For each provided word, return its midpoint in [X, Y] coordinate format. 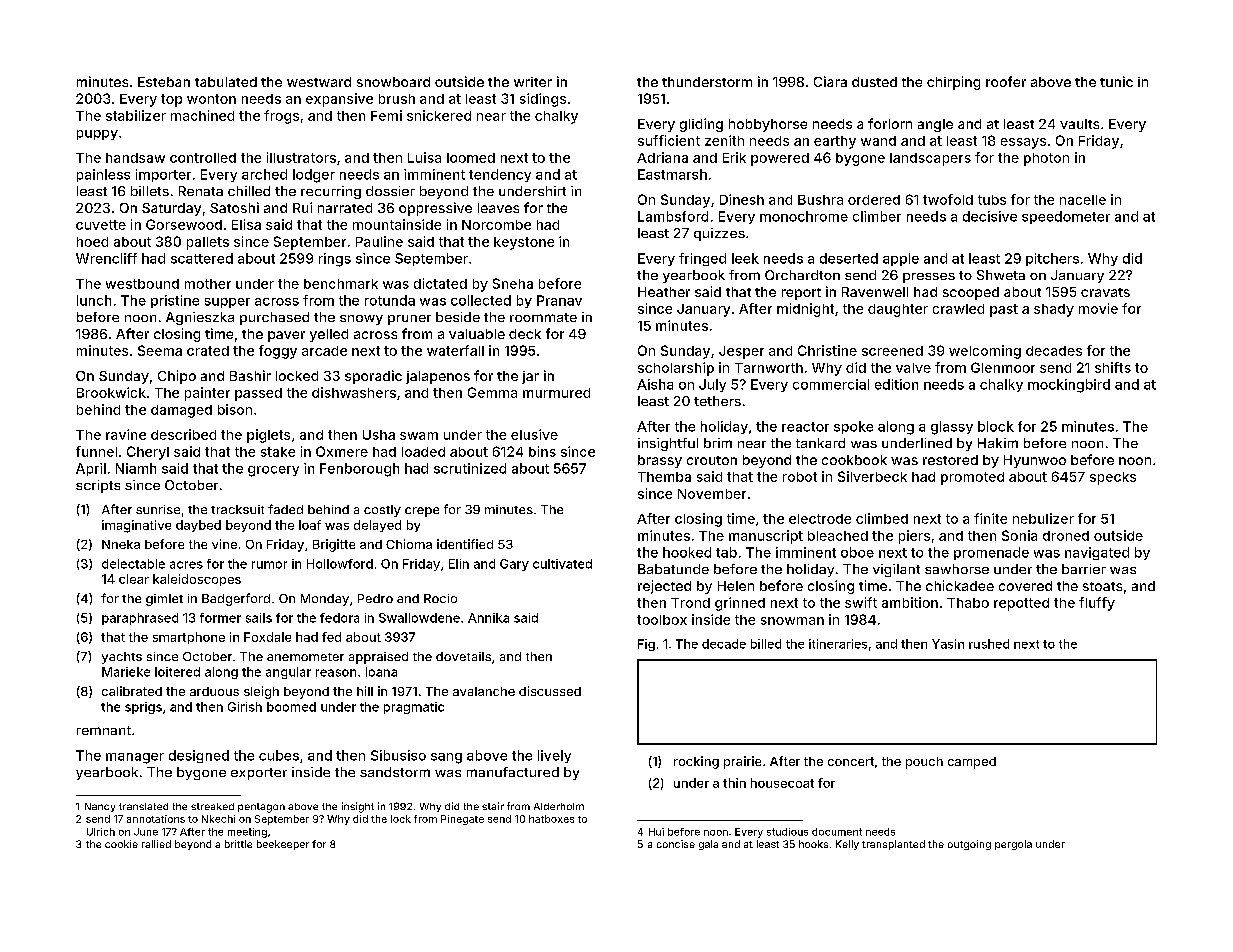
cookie [121, 844]
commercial [831, 384]
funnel [96, 451]
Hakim [998, 443]
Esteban [164, 82]
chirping [953, 83]
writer [533, 82]
